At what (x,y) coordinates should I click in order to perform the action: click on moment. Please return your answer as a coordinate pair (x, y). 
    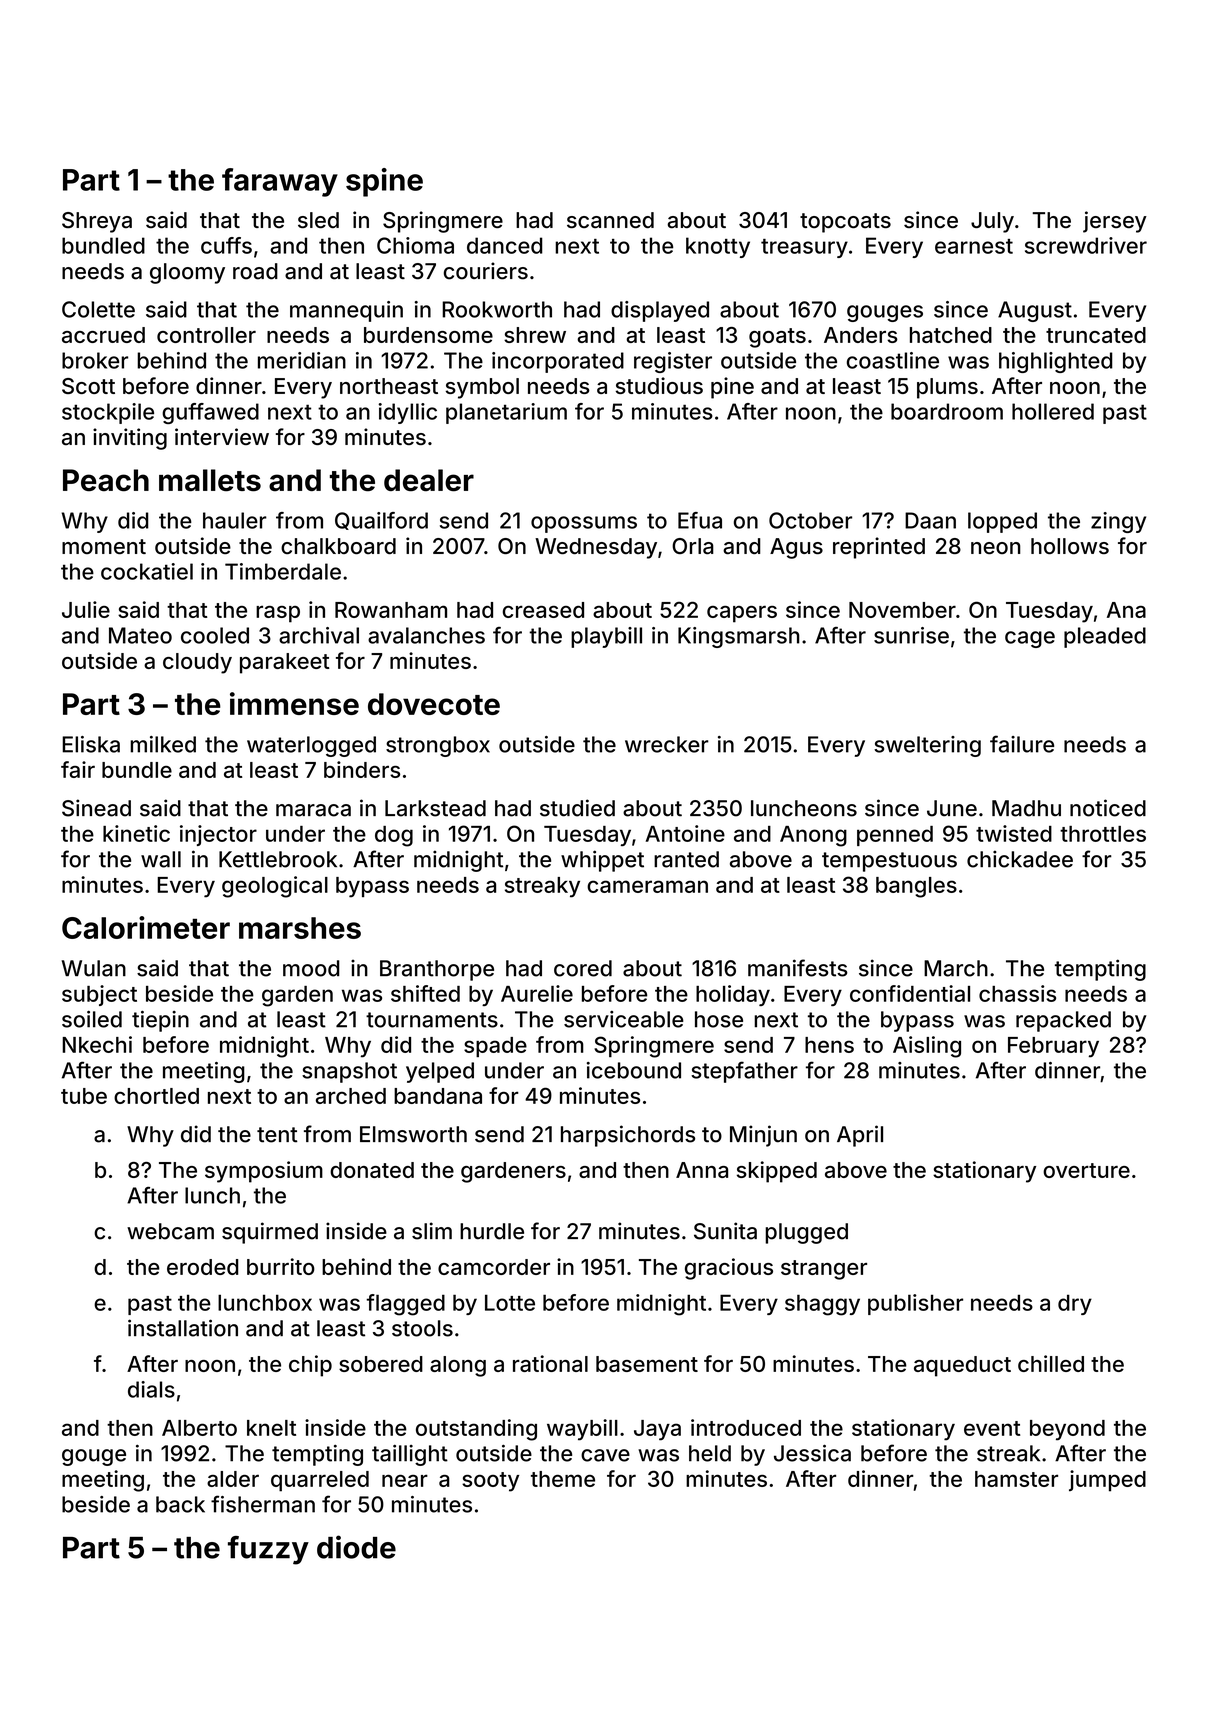
    Looking at the image, I should click on (104, 546).
